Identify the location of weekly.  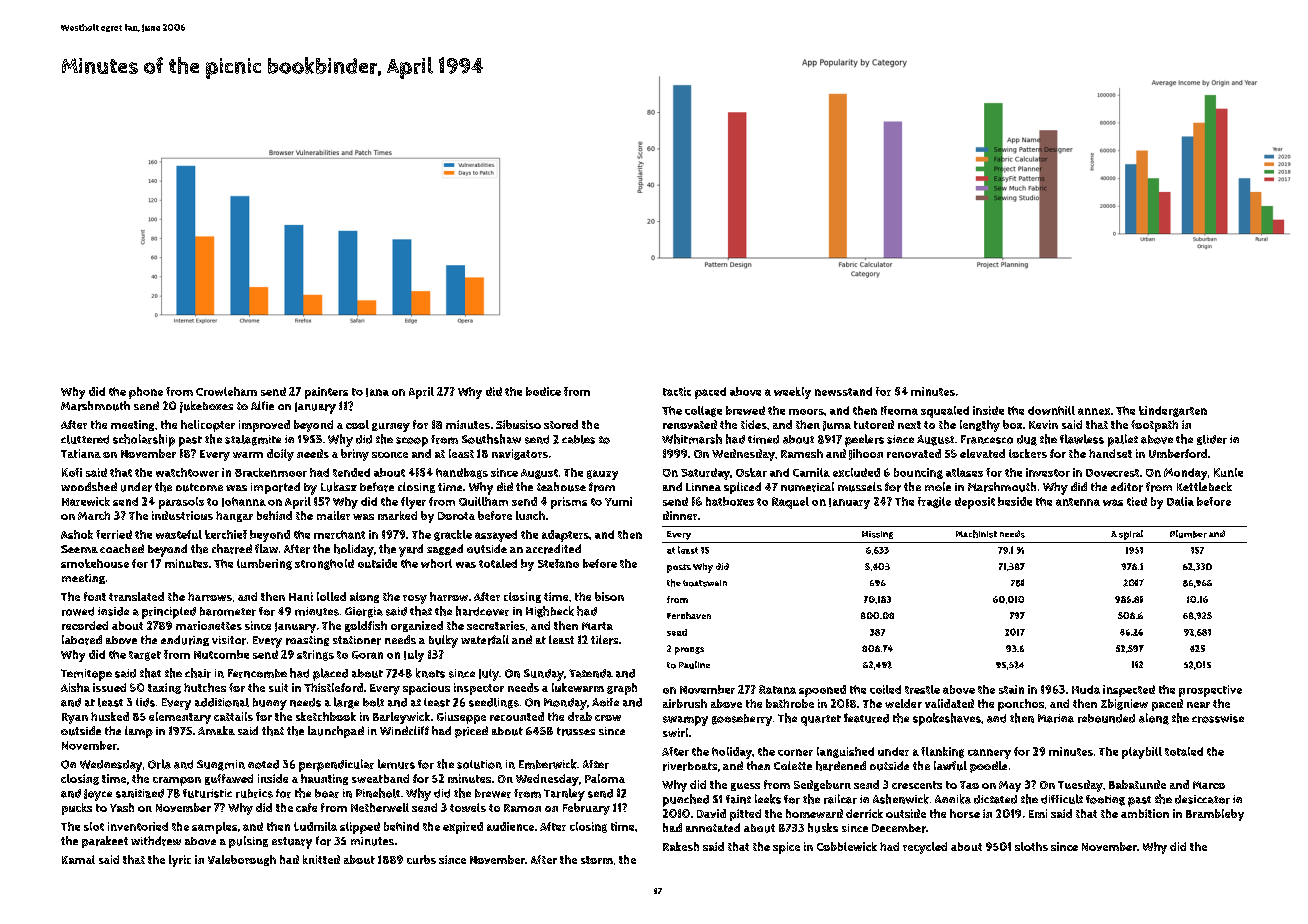
(792, 393).
